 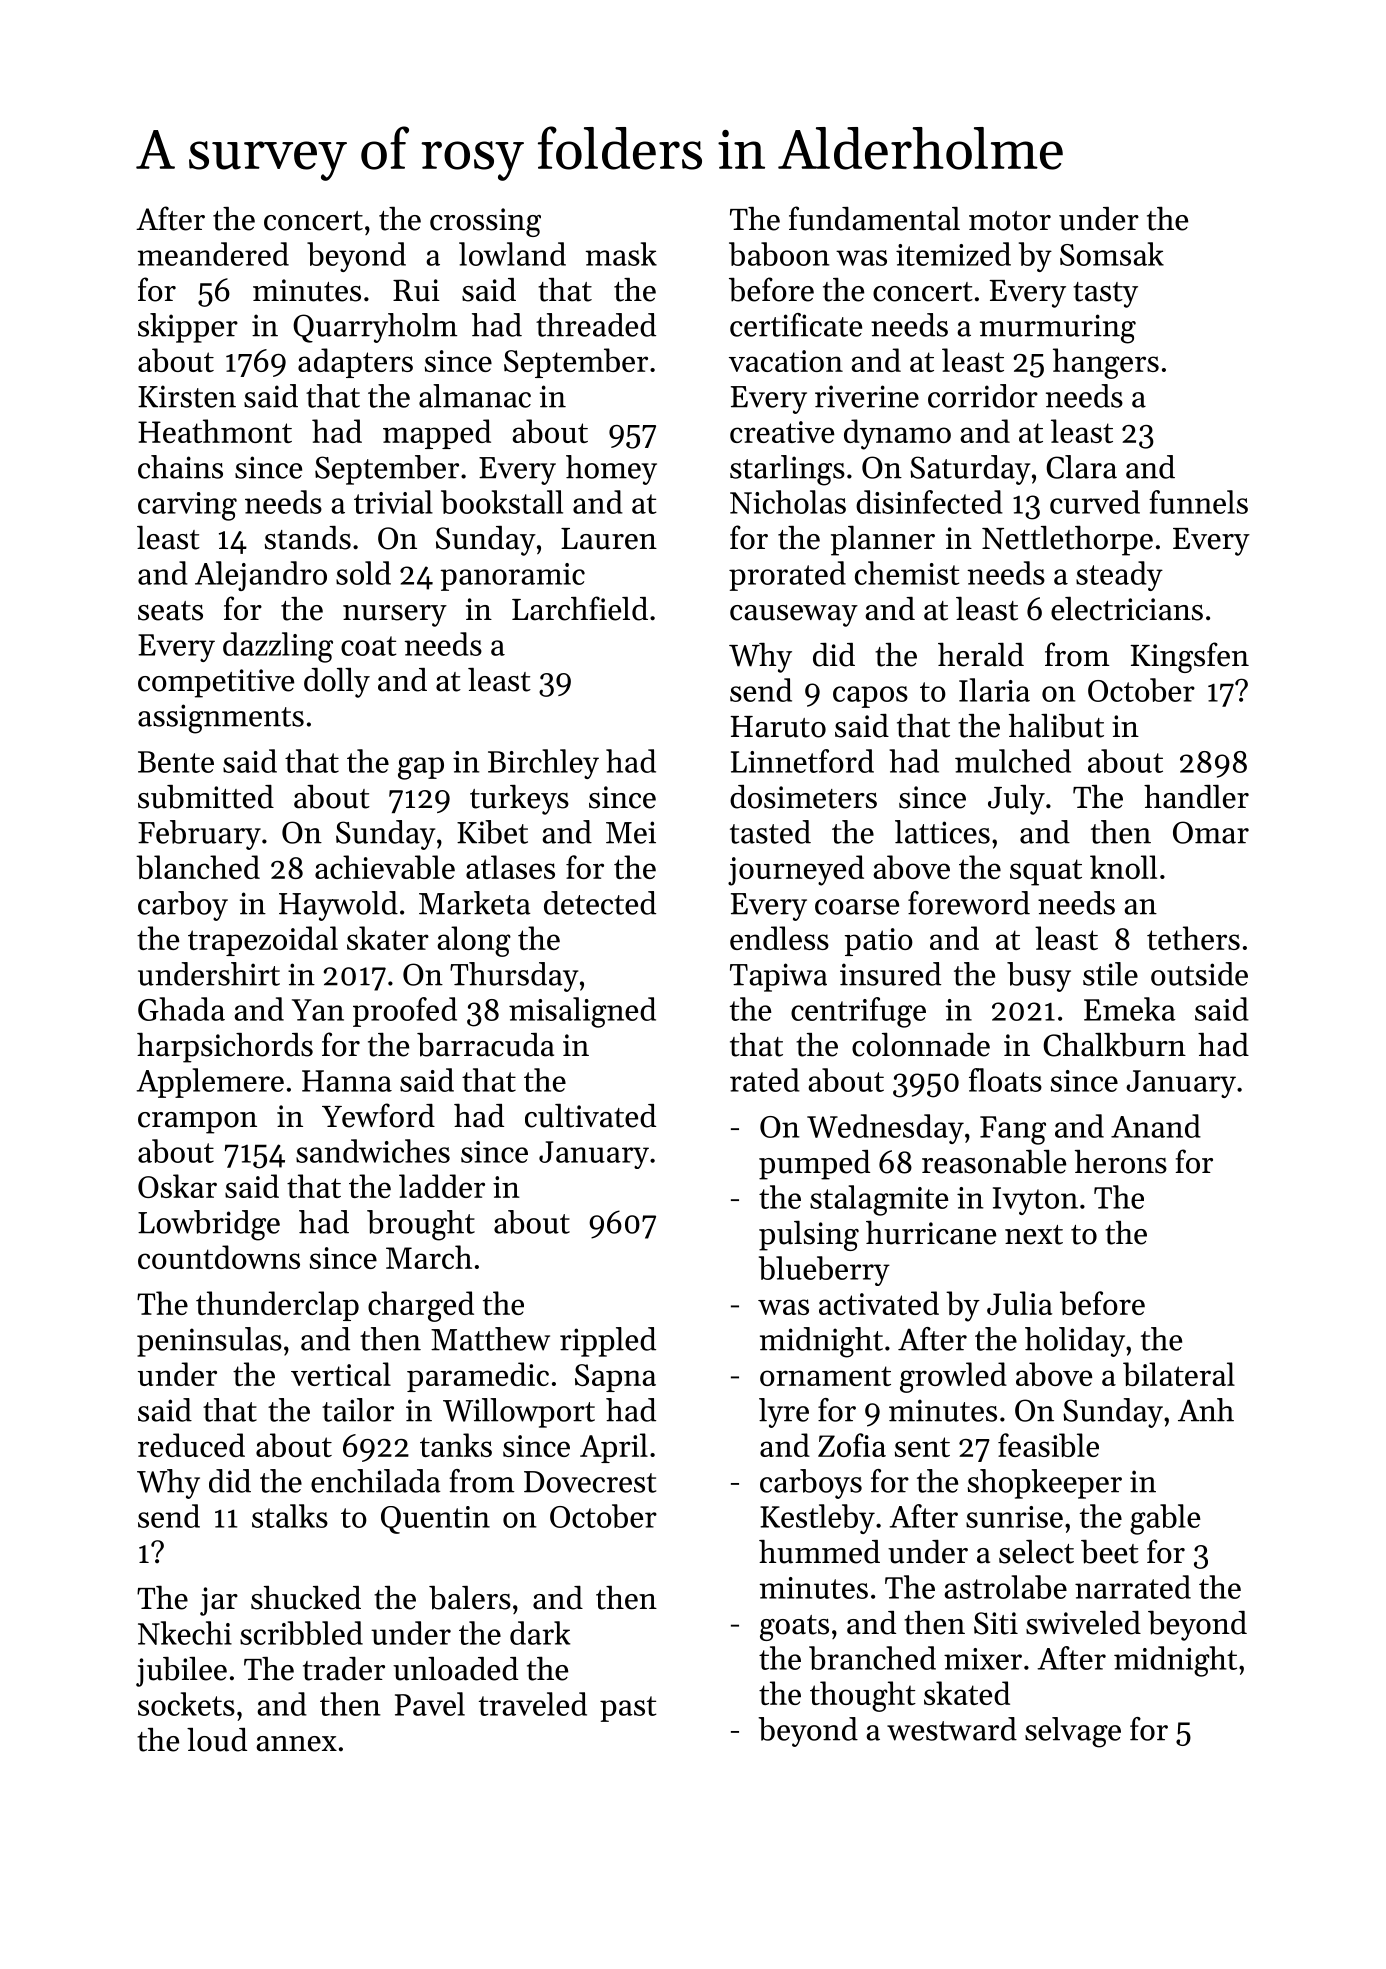 What do you see at coordinates (186, 1704) in the screenshot?
I see `sockets` at bounding box center [186, 1704].
